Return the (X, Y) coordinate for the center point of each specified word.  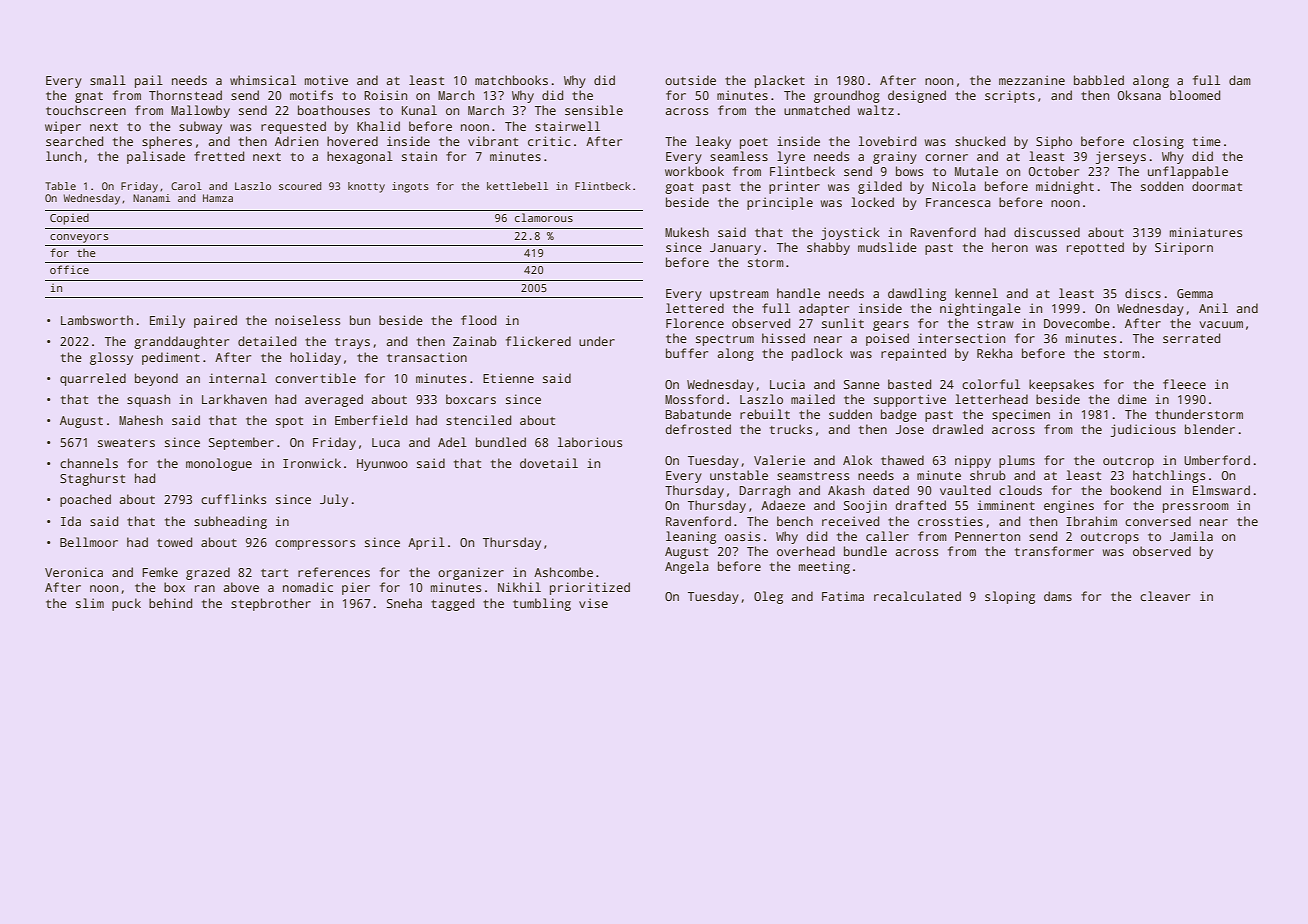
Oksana (1139, 95)
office (69, 269)
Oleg (768, 597)
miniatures (1206, 232)
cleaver (1165, 596)
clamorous (544, 217)
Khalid (378, 126)
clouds (1020, 490)
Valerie (779, 460)
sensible (594, 110)
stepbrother (271, 604)
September (241, 443)
